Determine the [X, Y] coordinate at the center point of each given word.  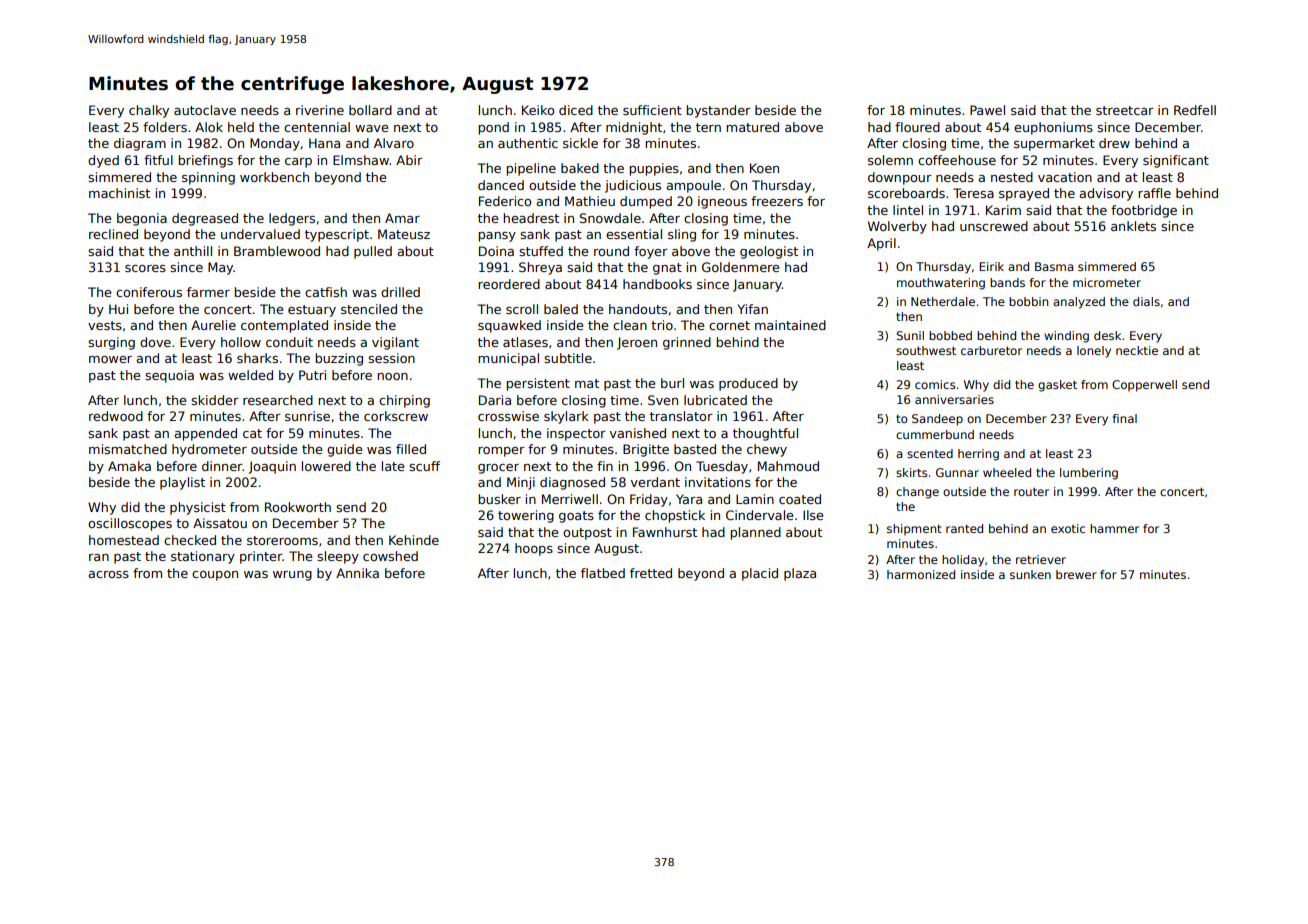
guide [344, 450]
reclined [113, 234]
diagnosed [572, 483]
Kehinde [414, 540]
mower [110, 359]
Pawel [987, 110]
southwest [926, 350]
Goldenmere [740, 267]
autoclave [205, 110]
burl [672, 383]
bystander [718, 111]
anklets [1133, 226]
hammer [1114, 528]
